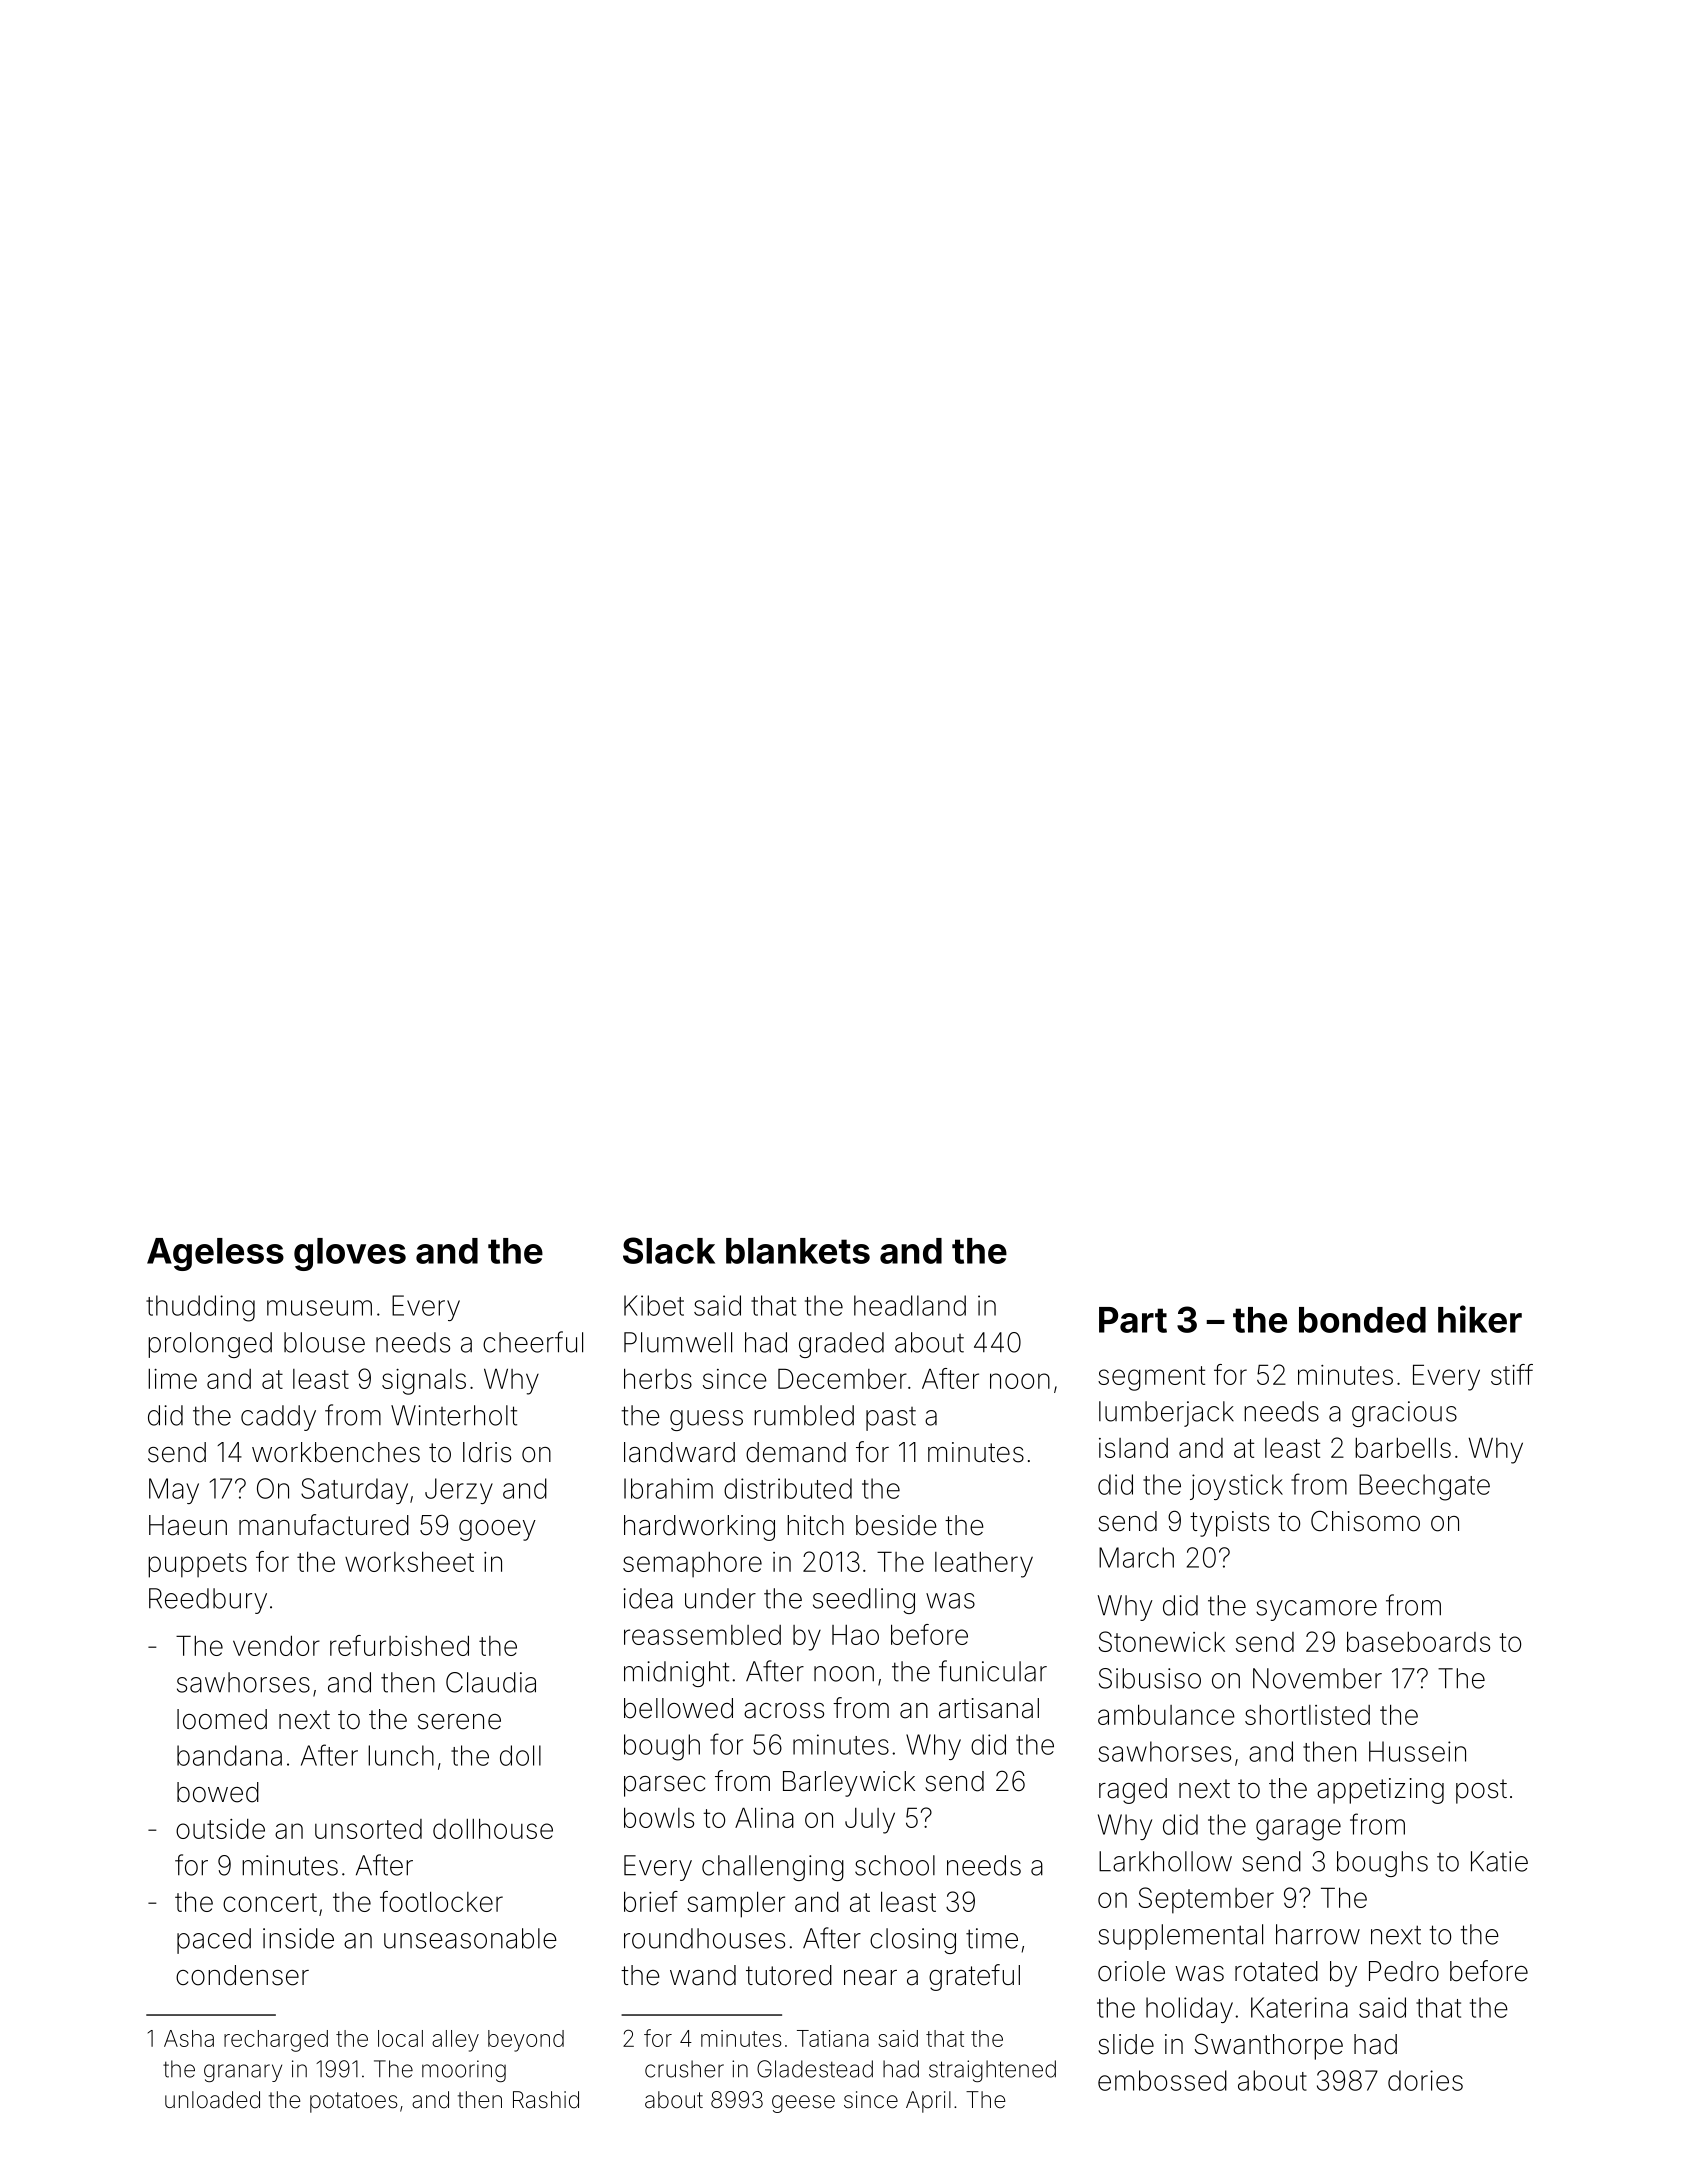  I want to click on caddy, so click(278, 1418).
